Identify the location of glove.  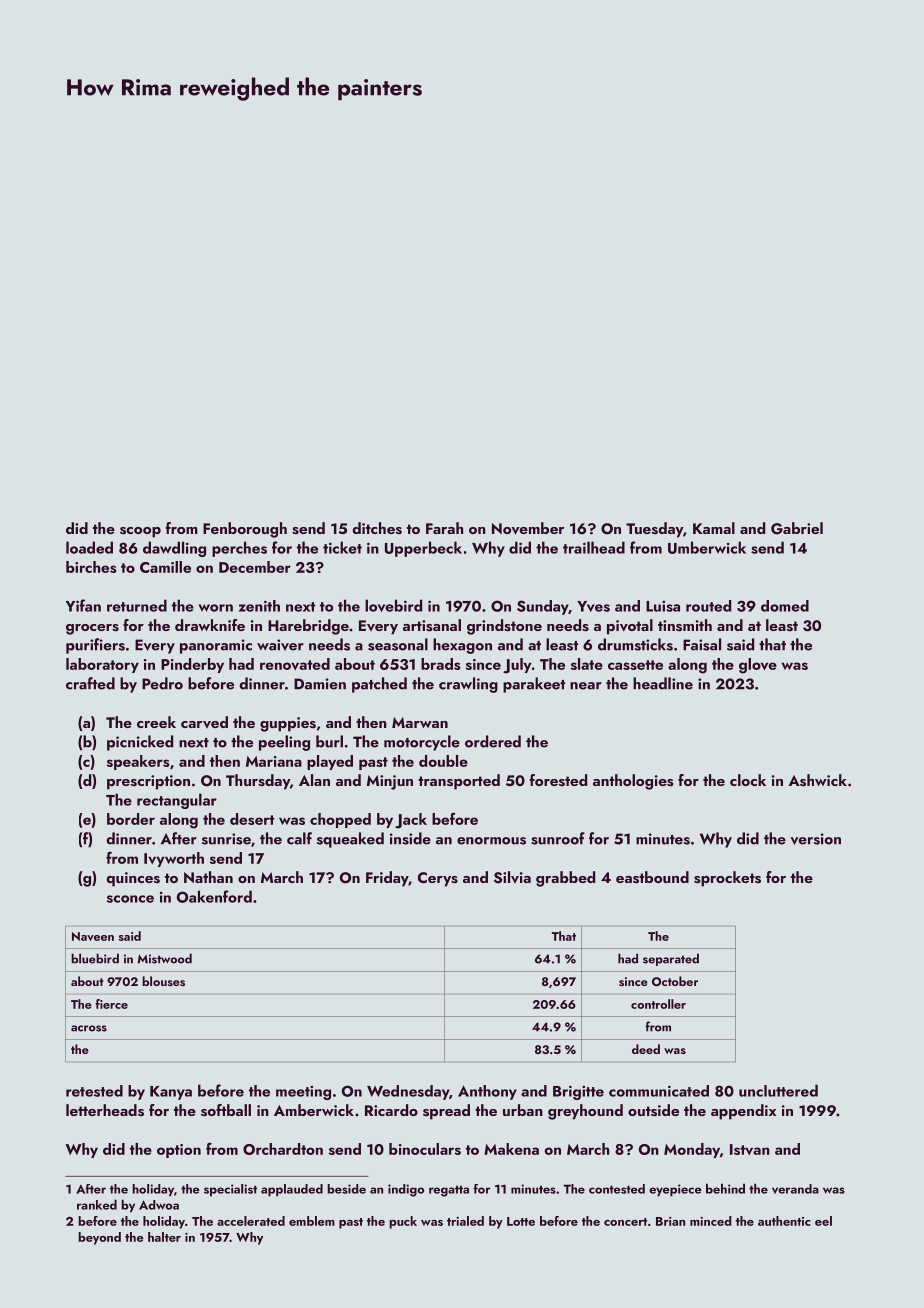
(758, 666).
